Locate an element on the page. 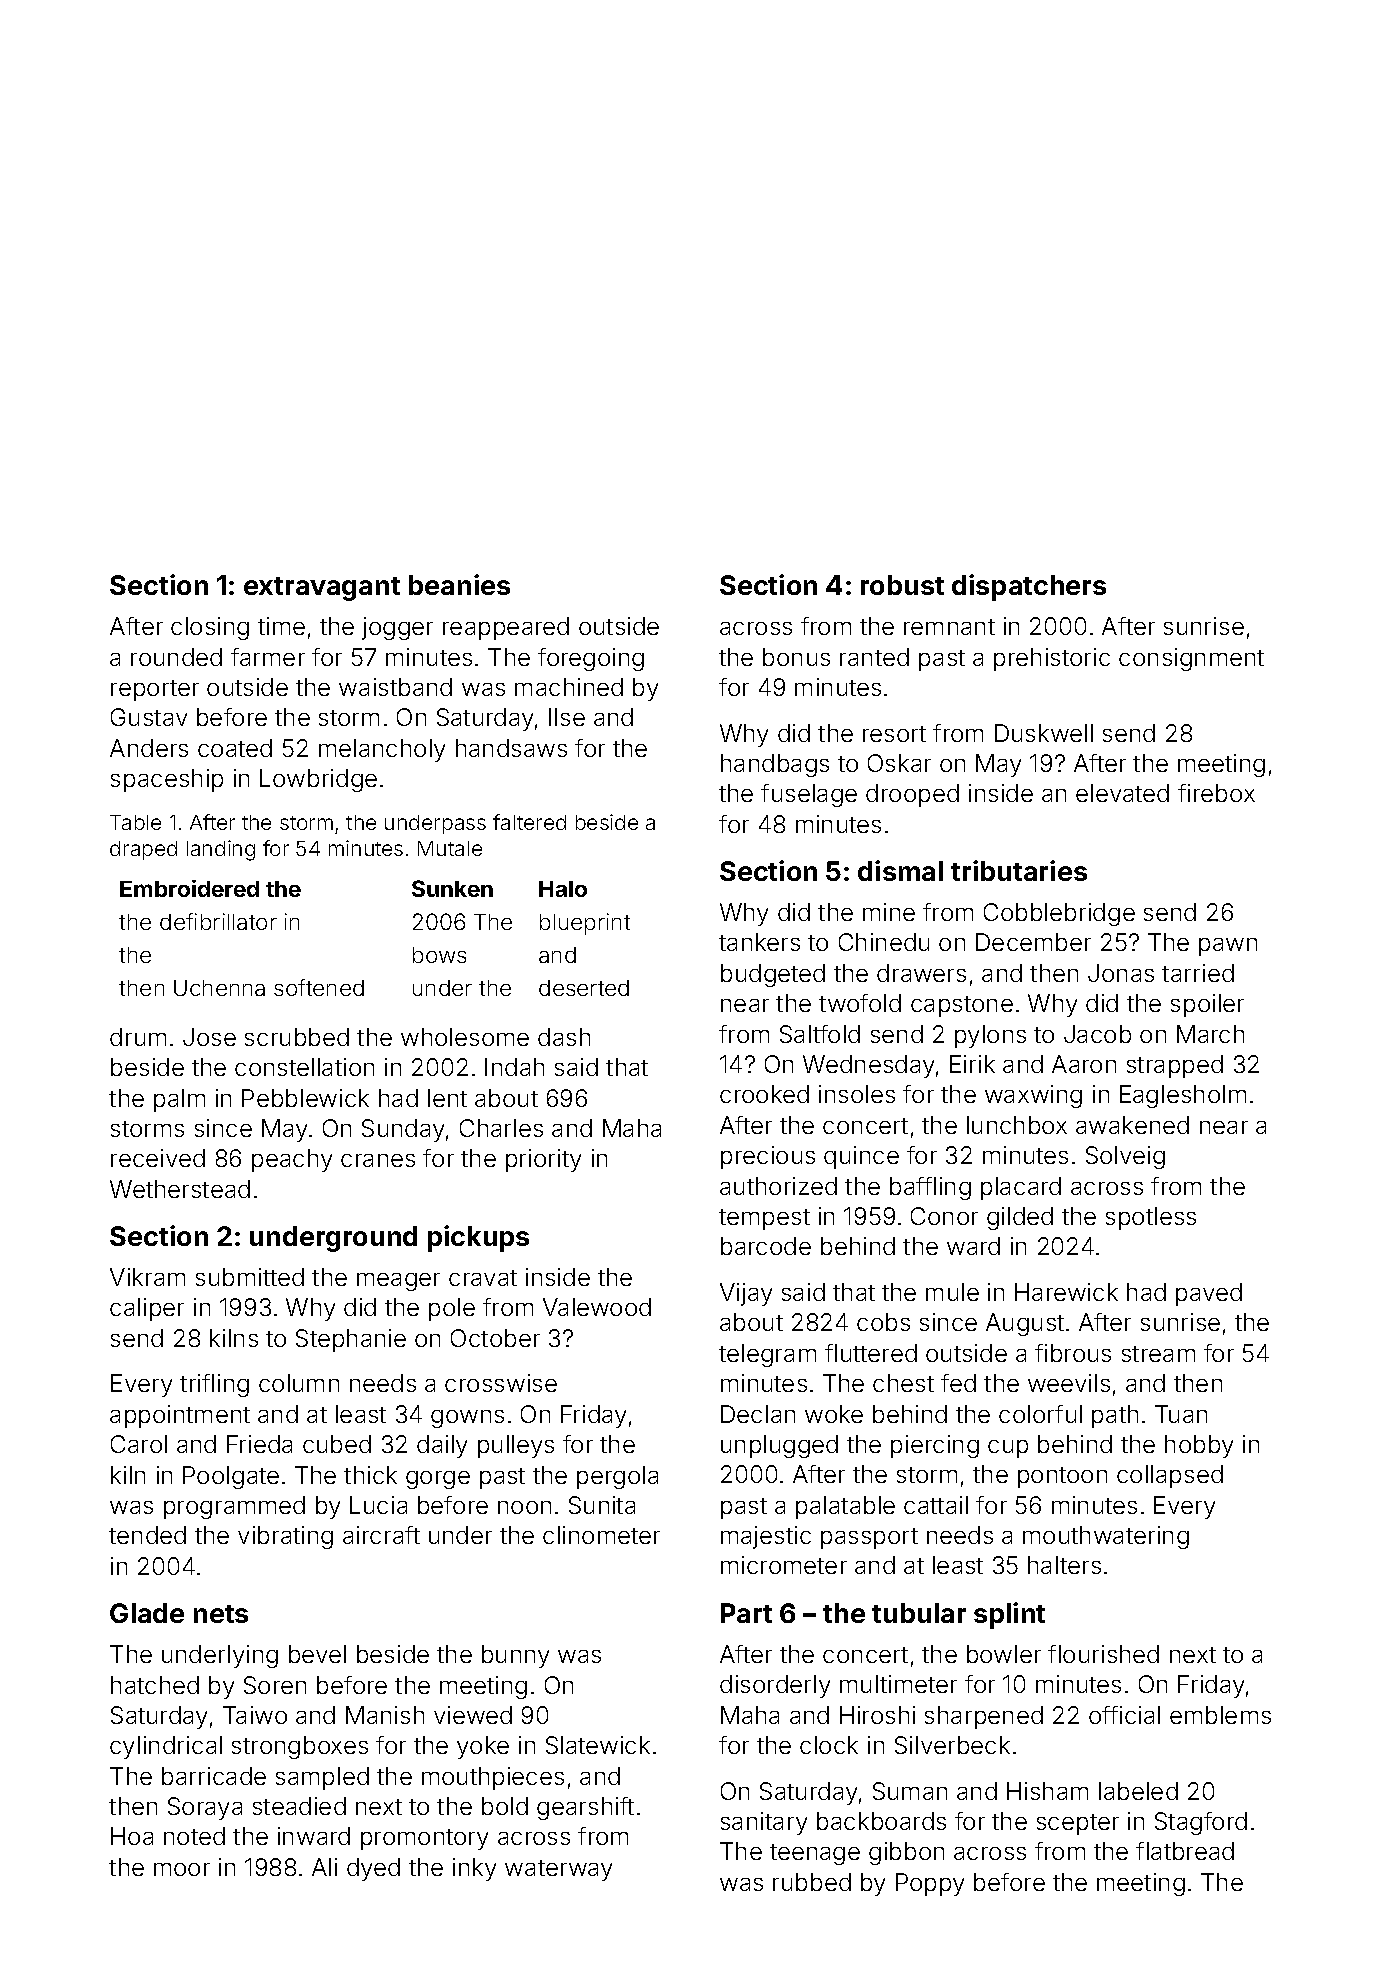 The height and width of the image is (1969, 1386). spaceship is located at coordinates (167, 780).
